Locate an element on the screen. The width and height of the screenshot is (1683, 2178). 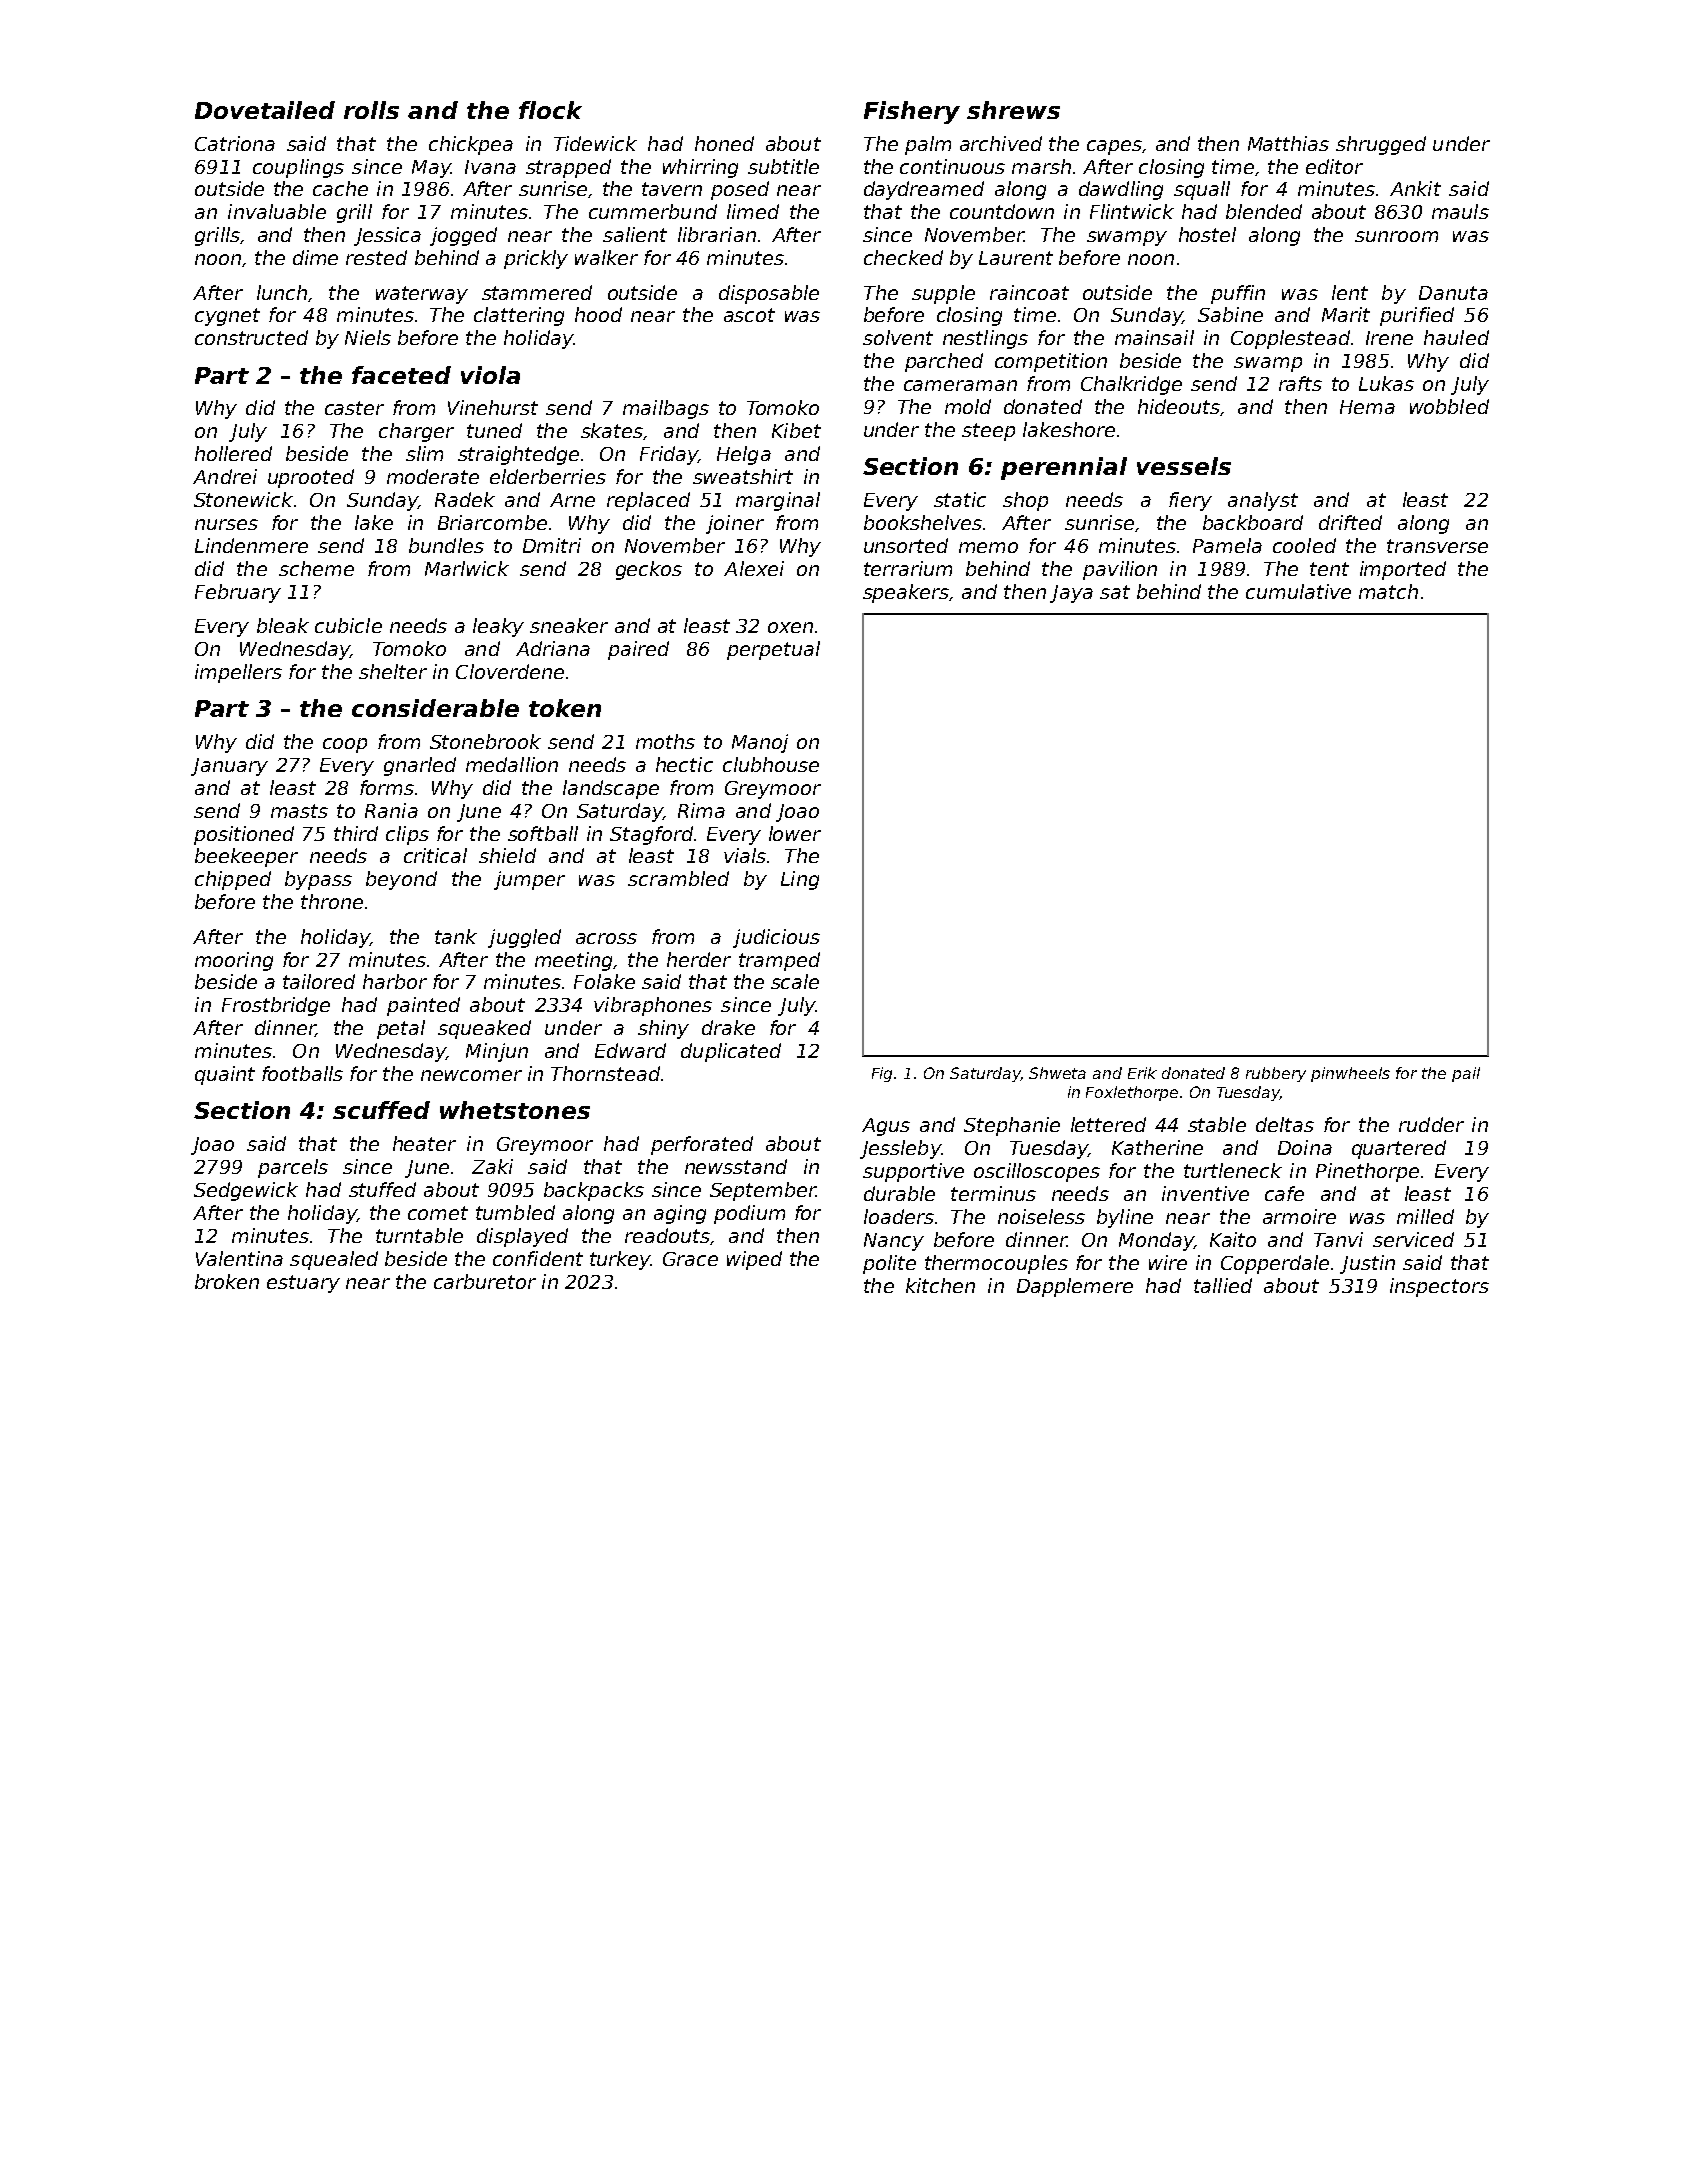
puffin is located at coordinates (1238, 294).
